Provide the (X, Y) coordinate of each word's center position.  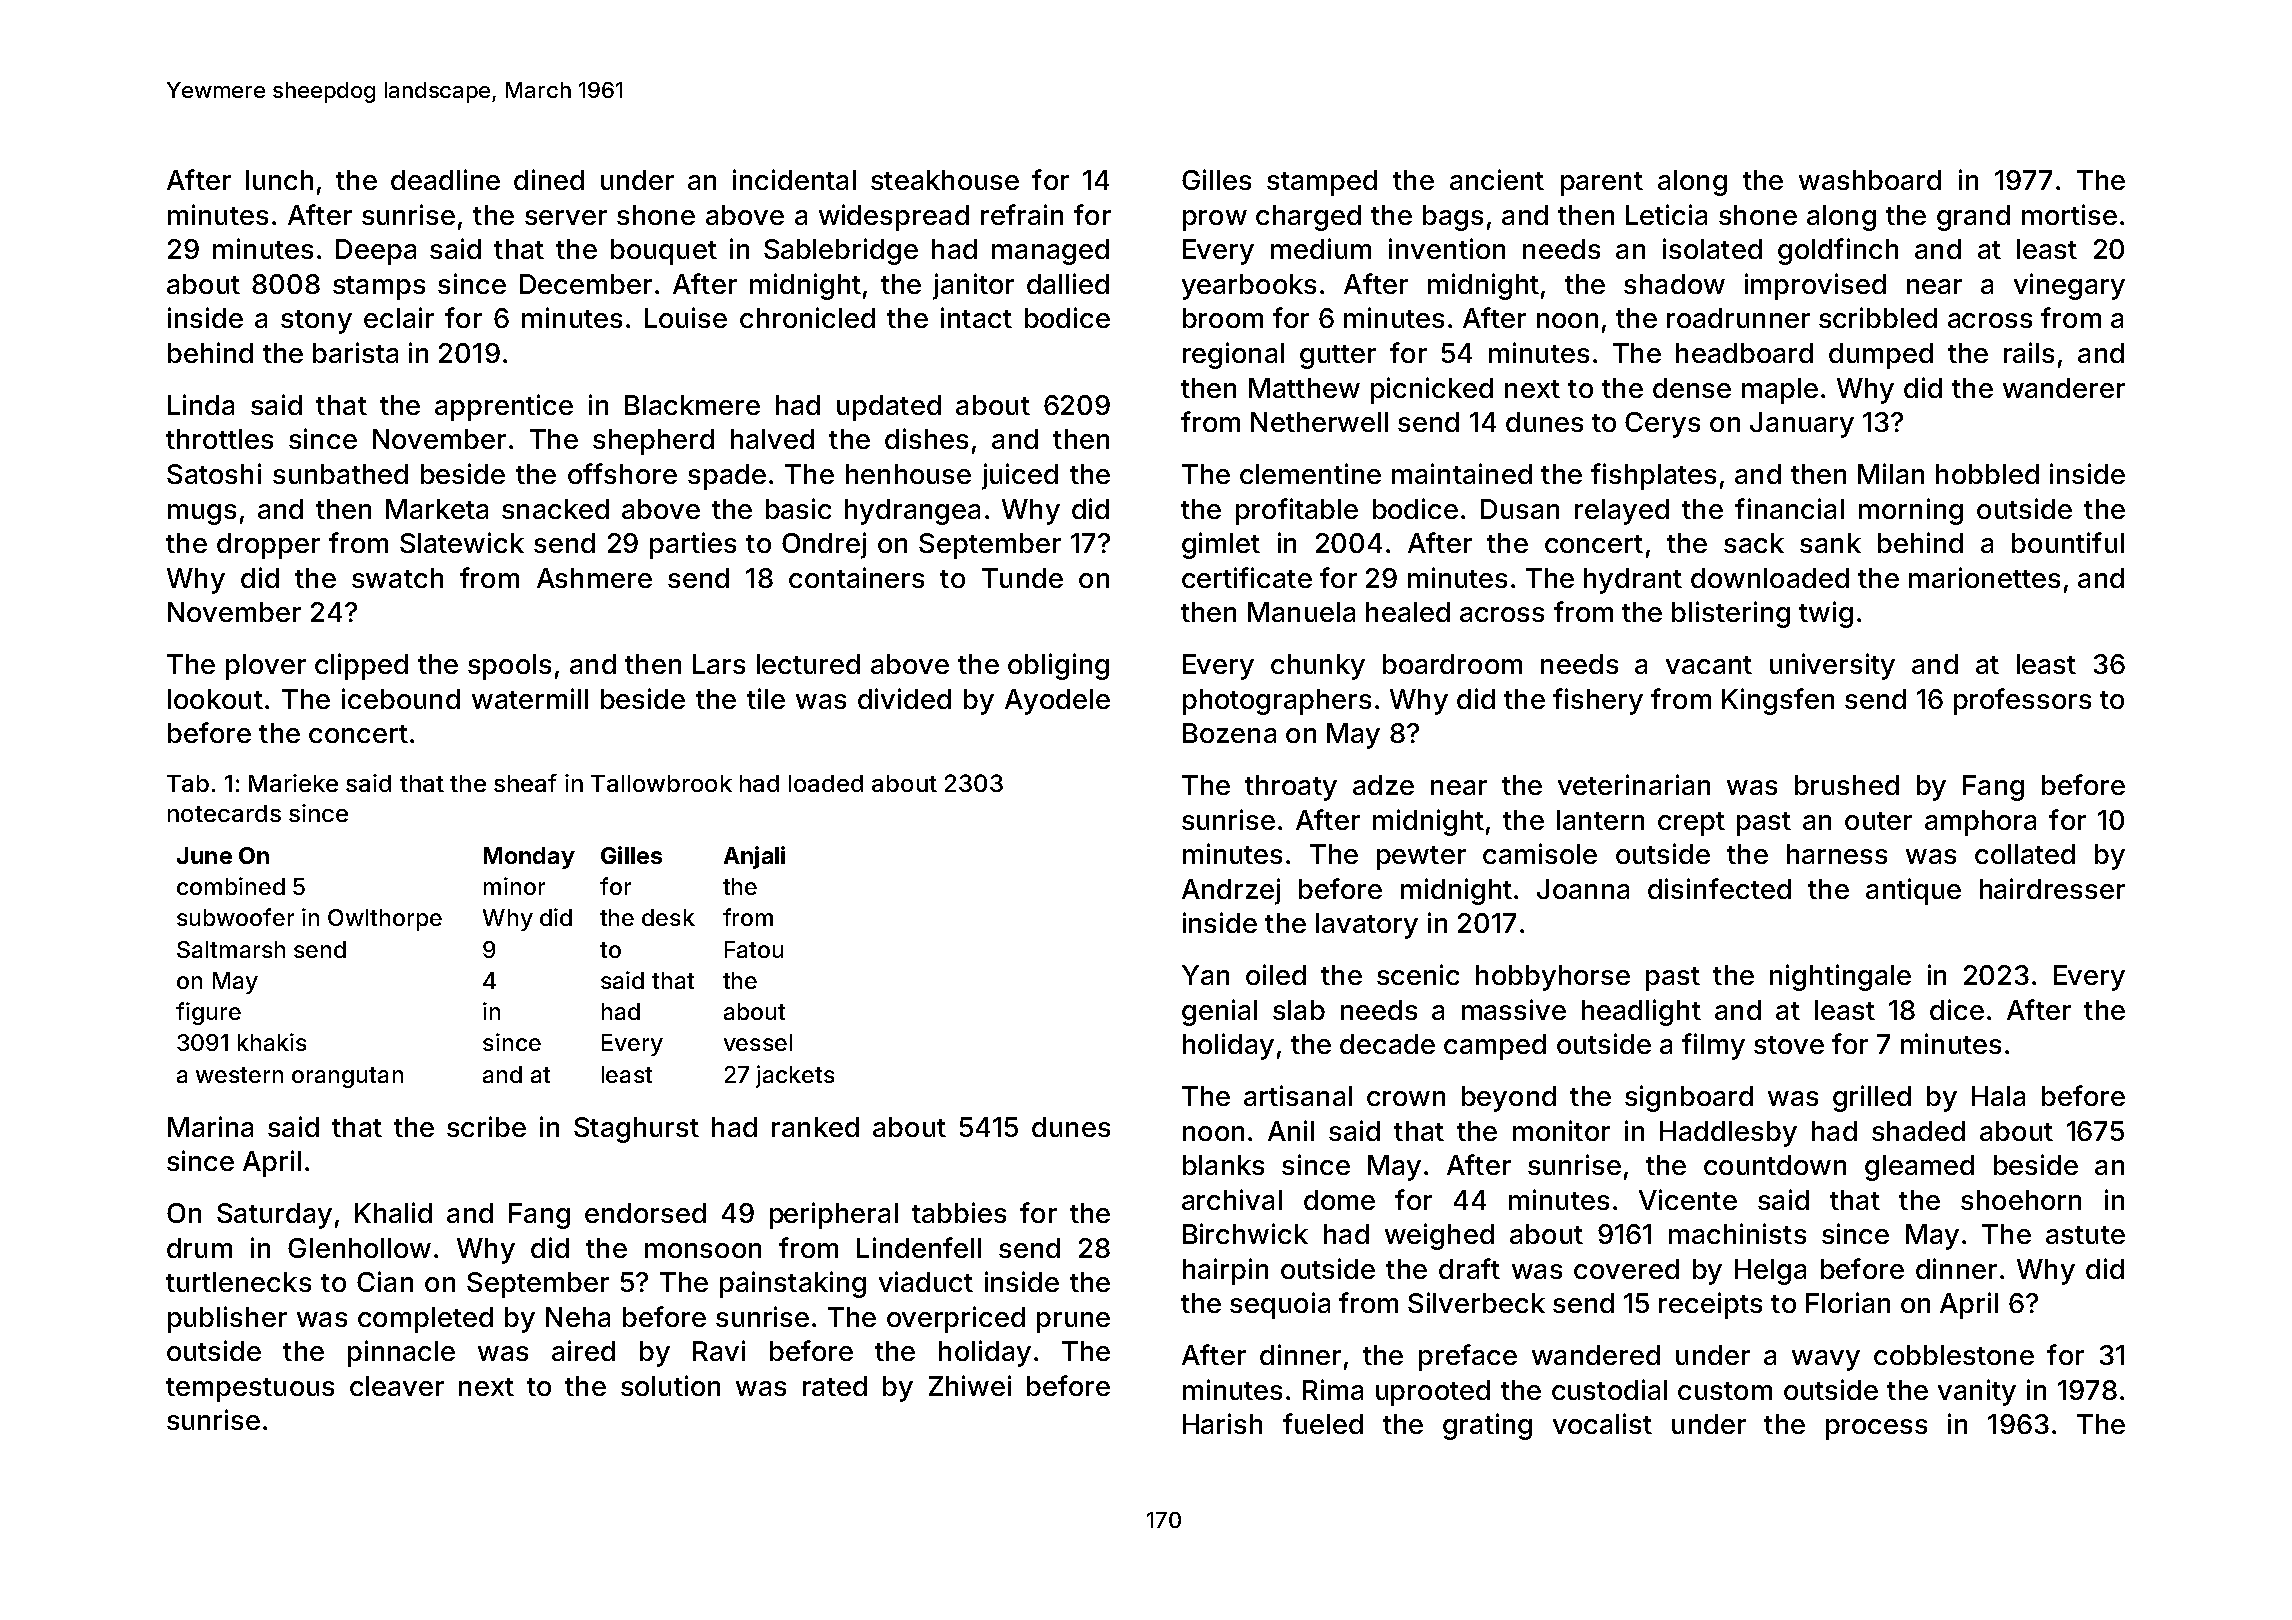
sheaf (525, 783)
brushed (1847, 785)
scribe (486, 1126)
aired (583, 1350)
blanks (1223, 1165)
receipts (1710, 1305)
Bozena (1229, 733)
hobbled (1987, 474)
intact (976, 317)
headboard (1744, 353)
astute (2085, 1235)
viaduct (926, 1281)
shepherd (653, 442)
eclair (399, 317)
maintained (1462, 473)
